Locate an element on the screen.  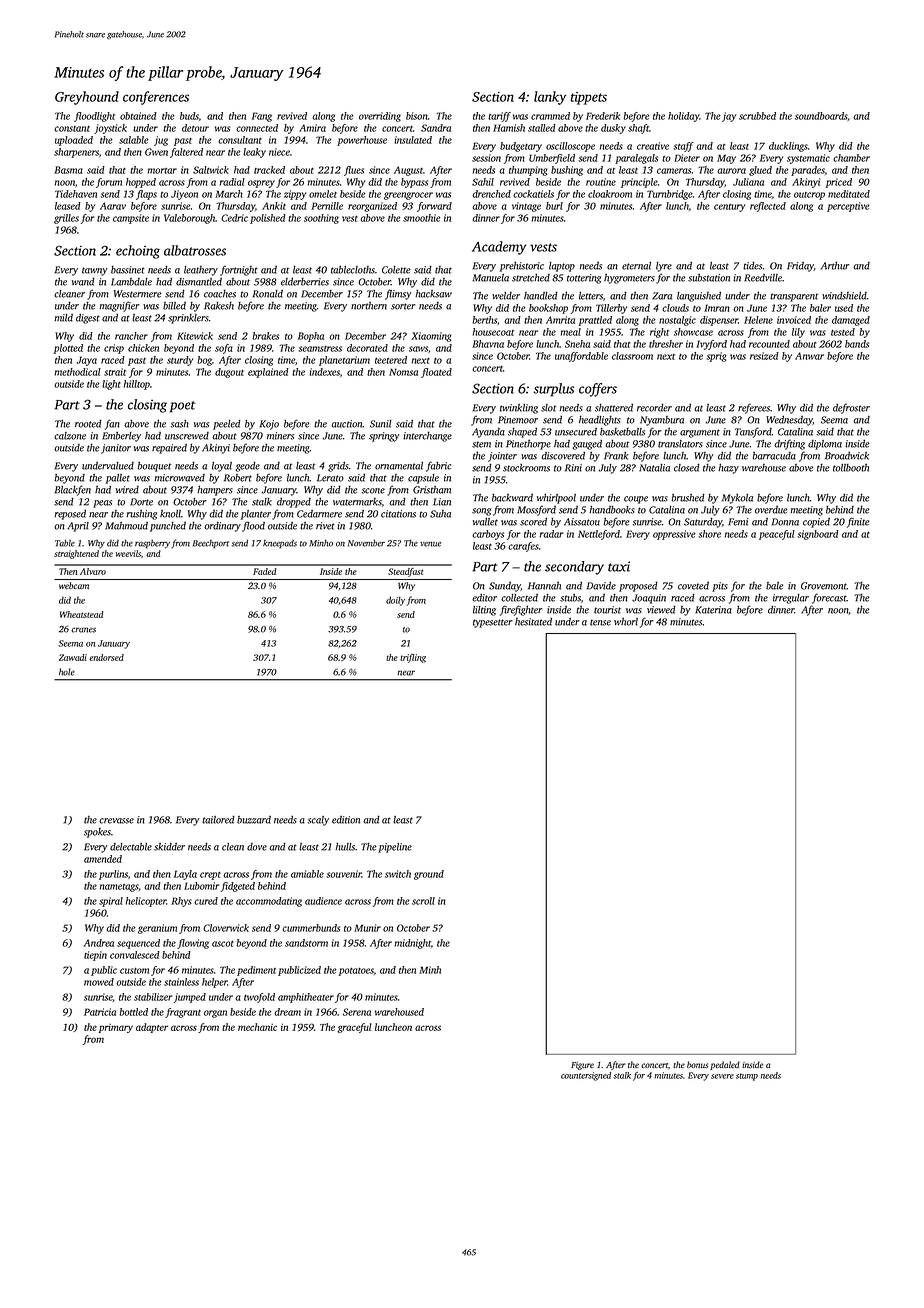
eternal is located at coordinates (636, 266).
